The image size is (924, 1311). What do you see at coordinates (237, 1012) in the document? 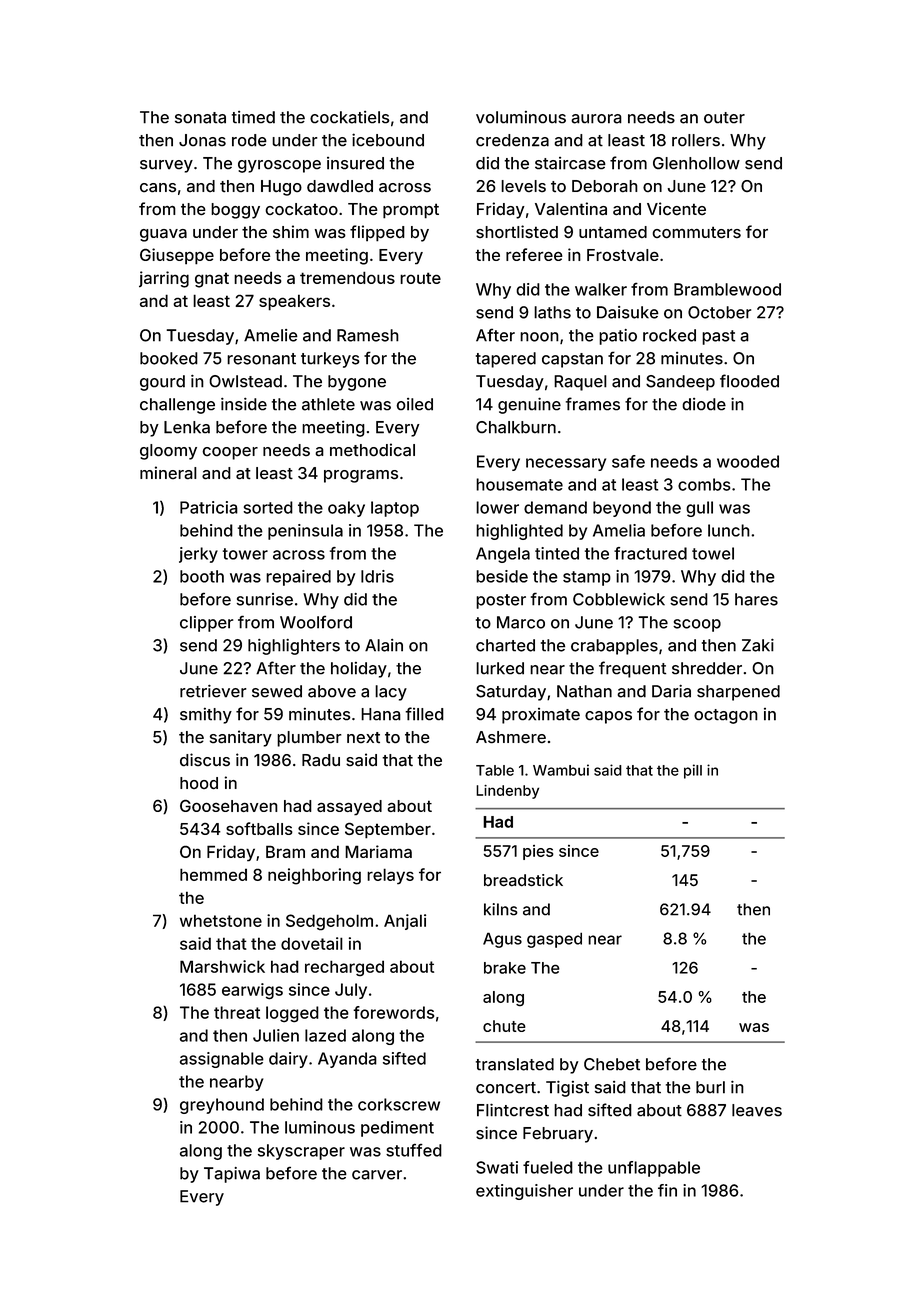
I see `threat` at bounding box center [237, 1012].
